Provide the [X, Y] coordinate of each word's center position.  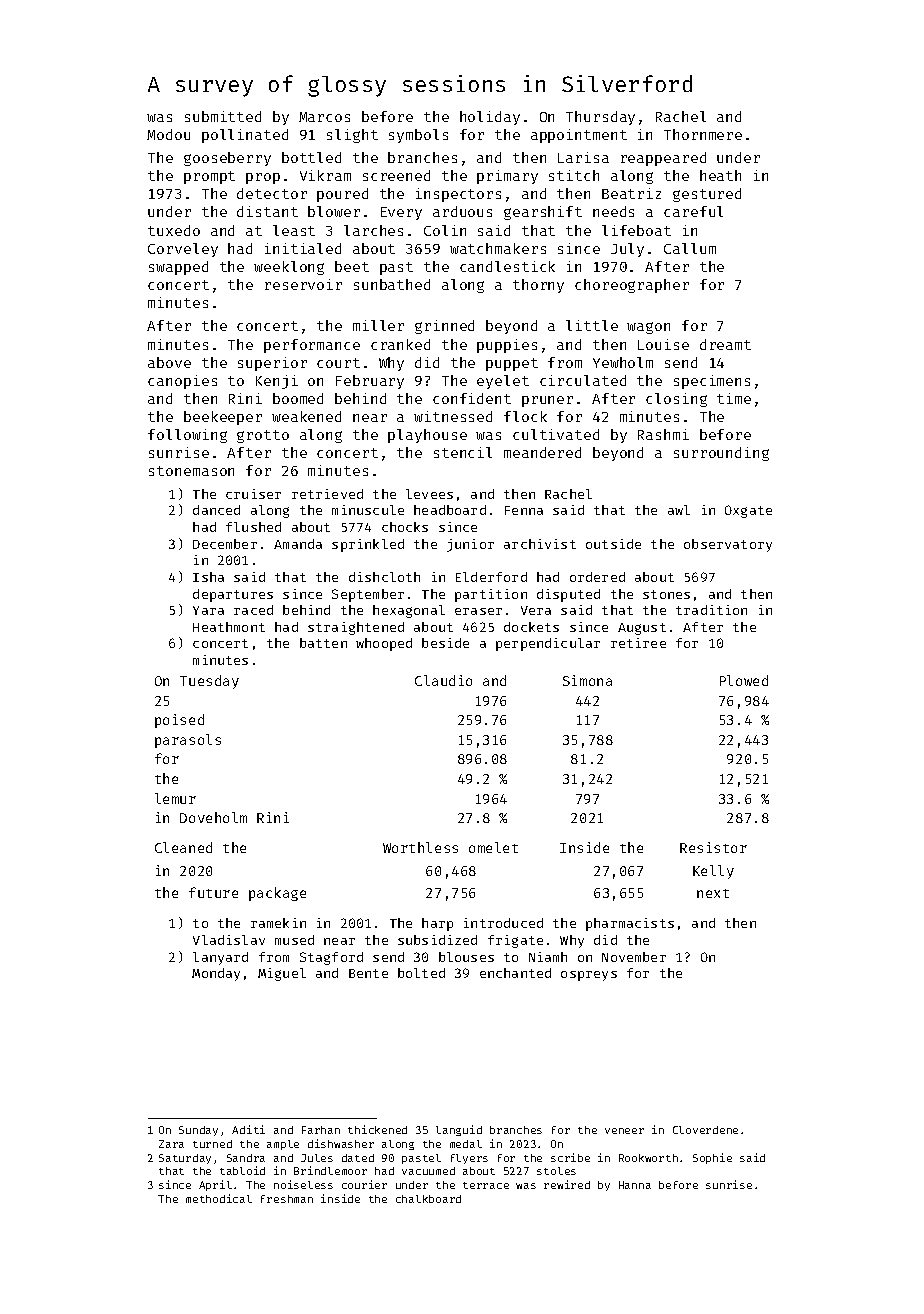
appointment [579, 136]
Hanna [635, 1185]
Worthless [420, 847]
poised [179, 721]
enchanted [515, 973]
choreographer [632, 286]
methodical [219, 1198]
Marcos [324, 117]
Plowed [744, 680]
